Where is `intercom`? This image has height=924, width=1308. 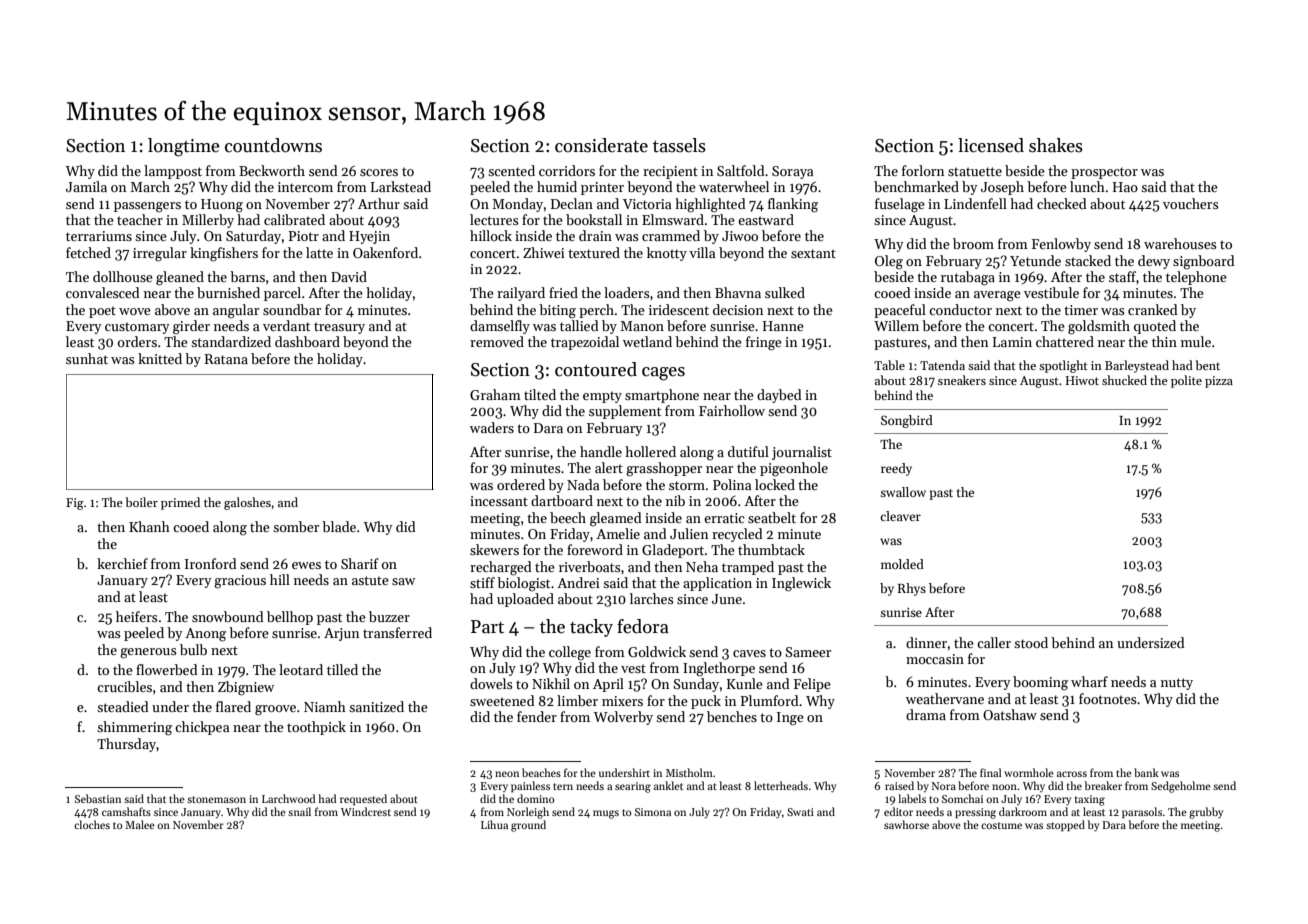 intercom is located at coordinates (305, 187).
